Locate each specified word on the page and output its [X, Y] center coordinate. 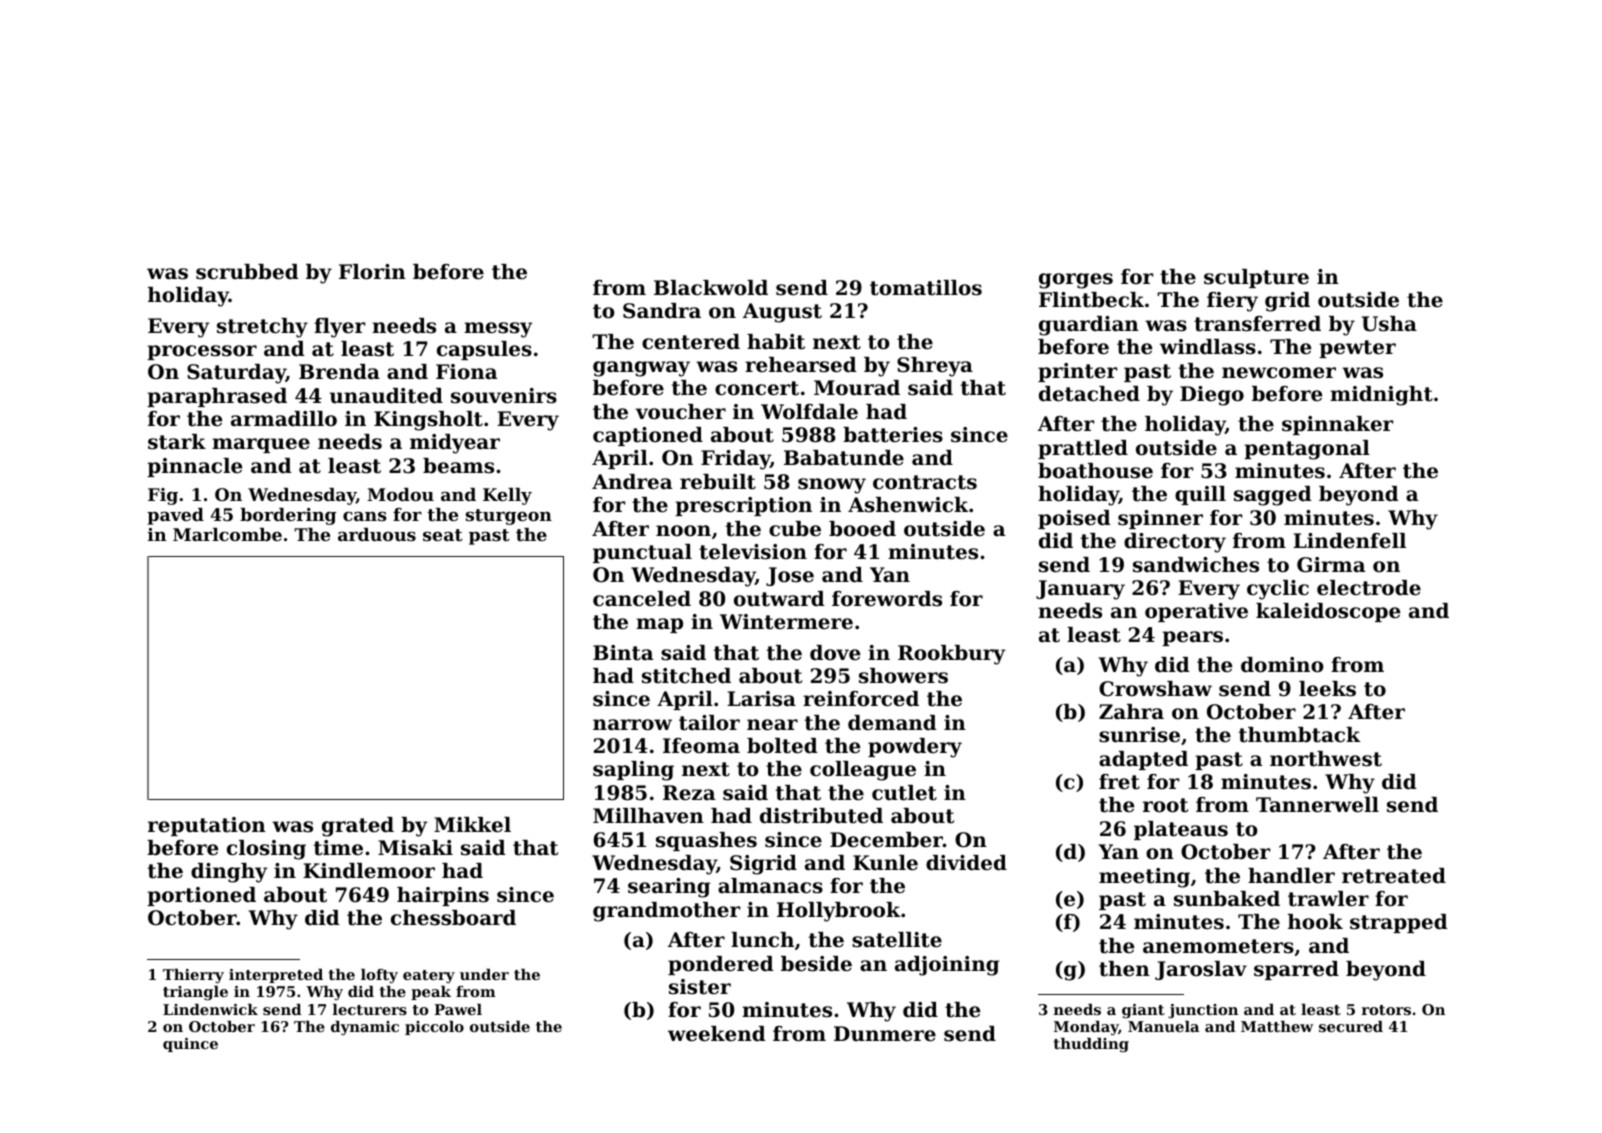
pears [1192, 638]
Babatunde [844, 458]
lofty [379, 976]
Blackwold [711, 288]
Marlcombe [227, 534]
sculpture [1256, 278]
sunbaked [1227, 899]
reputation [207, 826]
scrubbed [247, 272]
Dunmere [885, 1034]
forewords [887, 599]
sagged [1273, 496]
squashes [706, 841]
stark [177, 442]
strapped [1399, 923]
